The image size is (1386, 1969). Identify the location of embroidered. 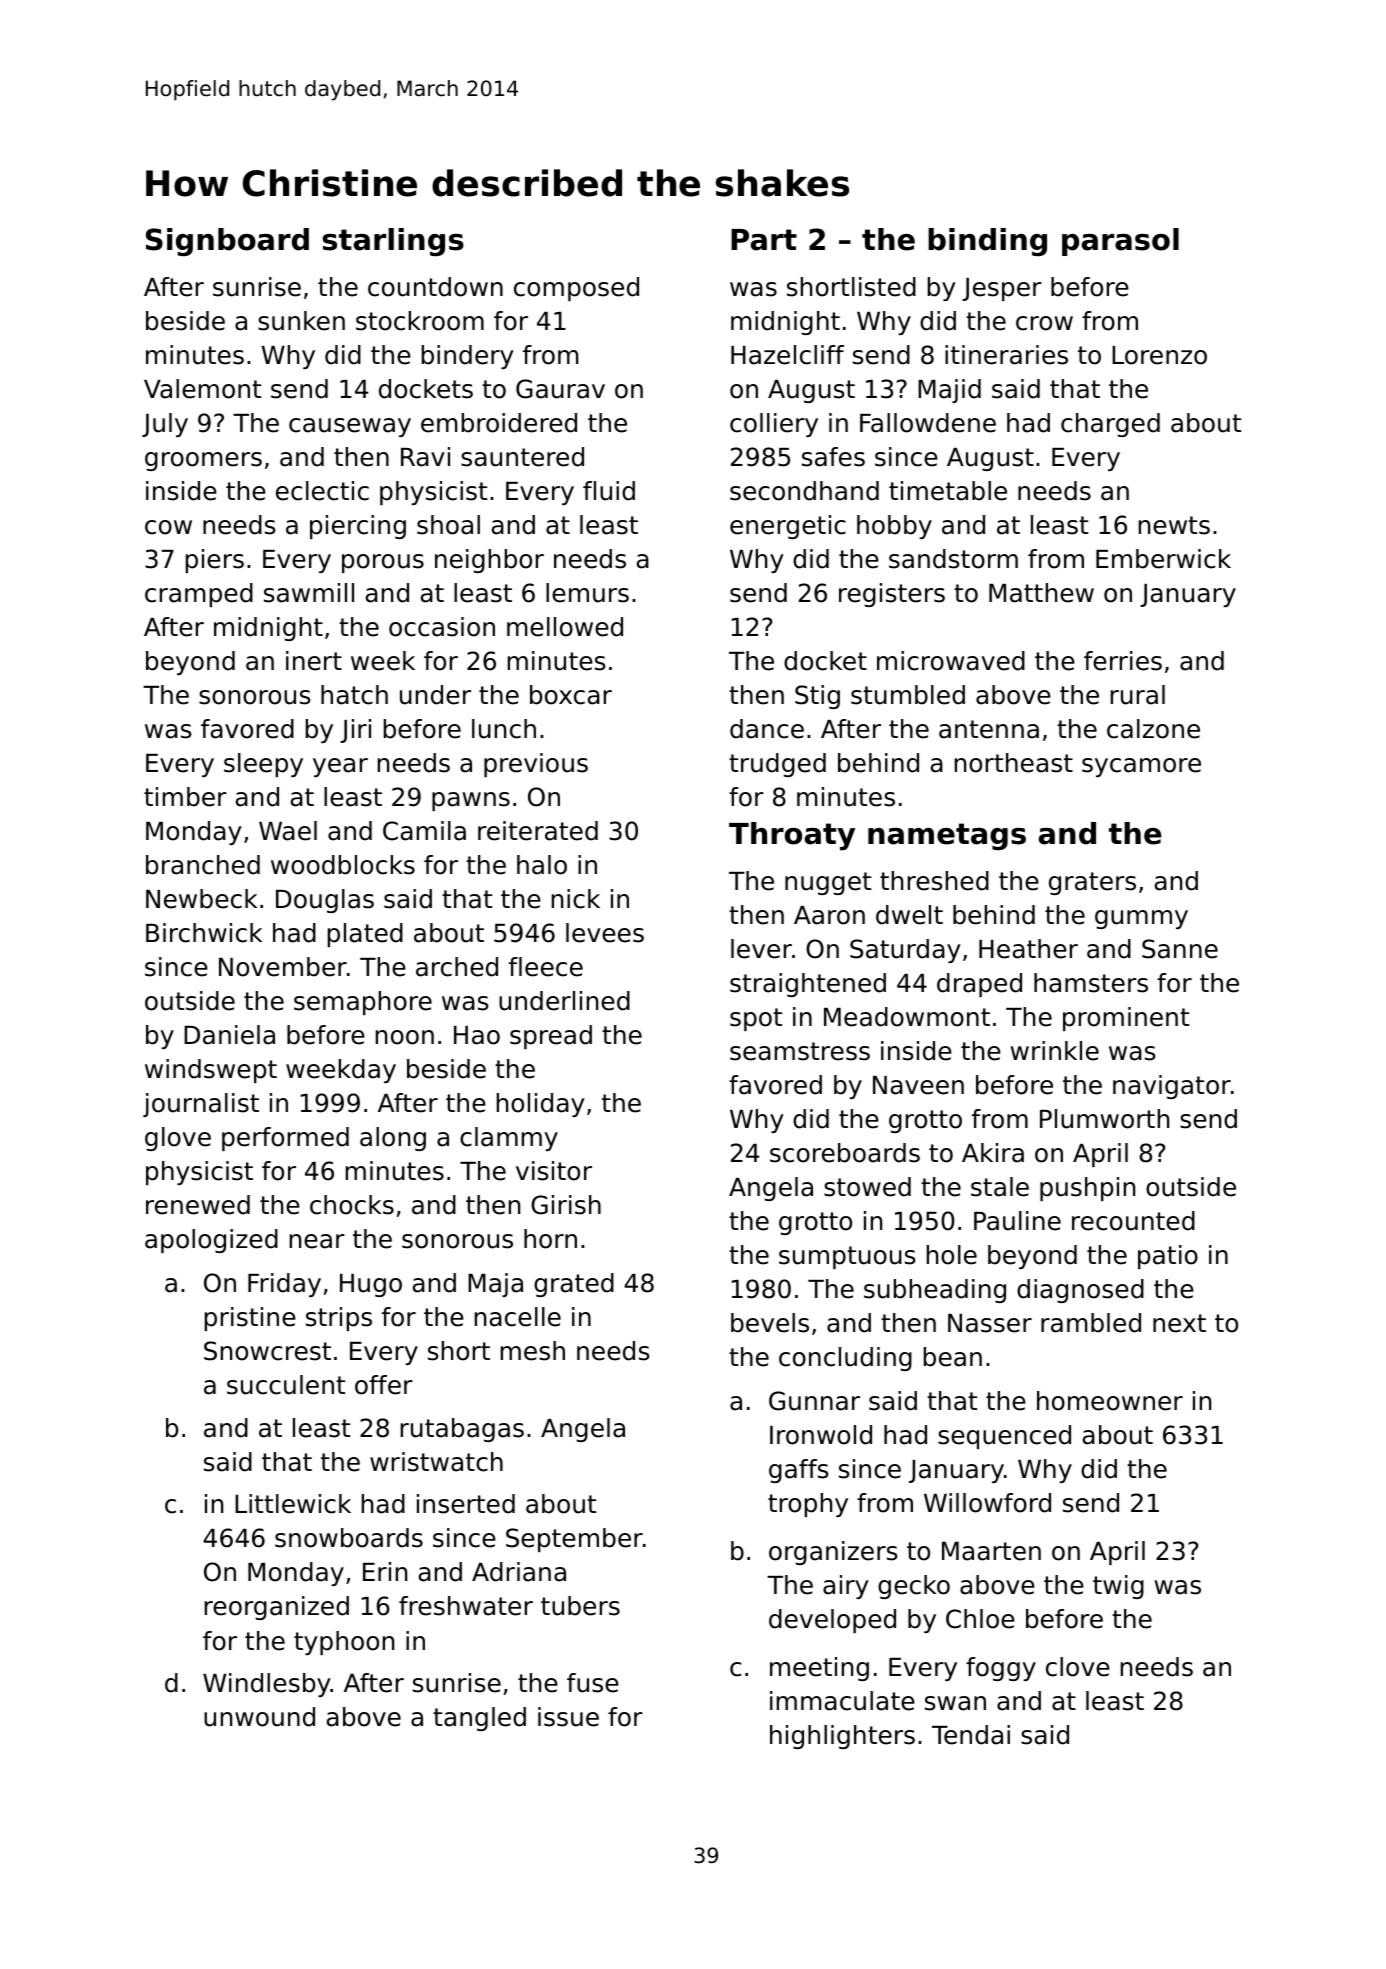
(499, 423).
